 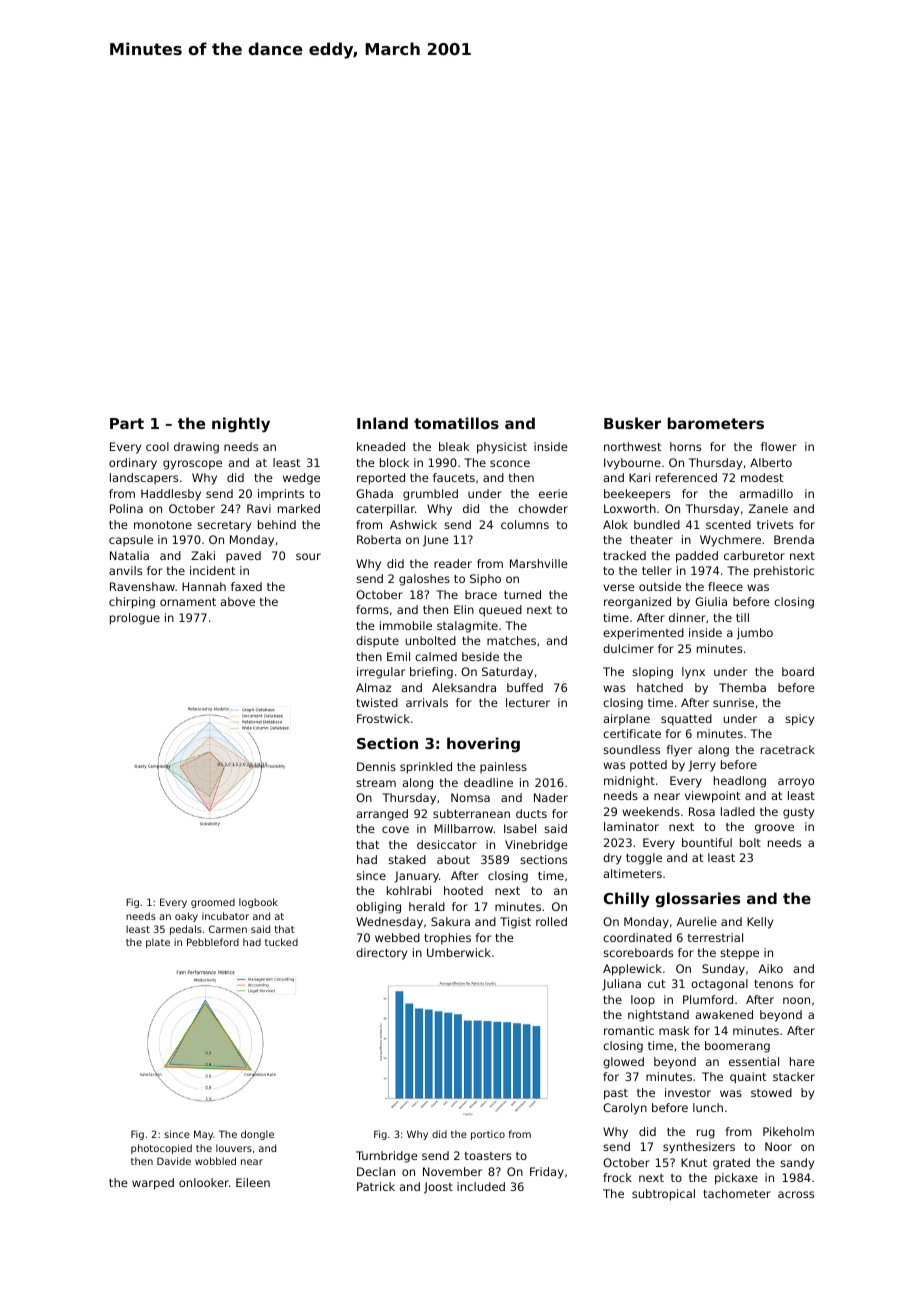 I want to click on cove, so click(x=395, y=829).
